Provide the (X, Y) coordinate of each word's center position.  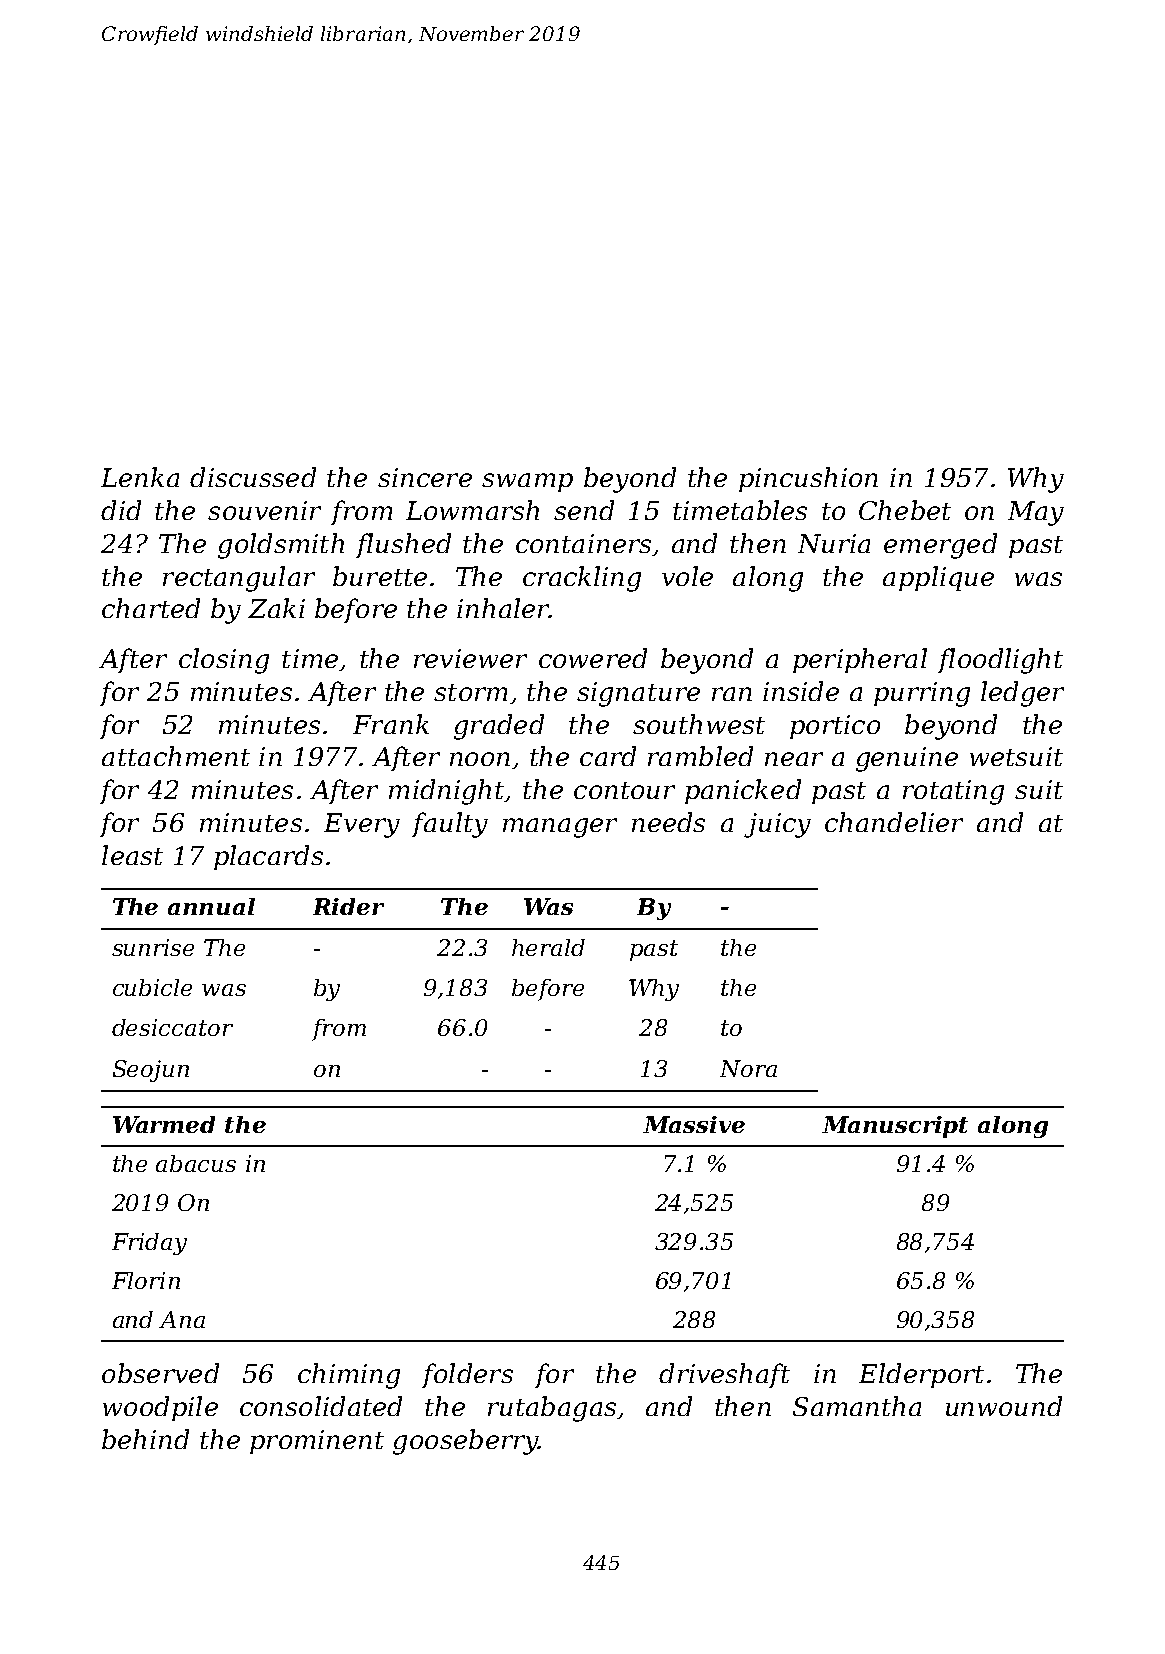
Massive (694, 1124)
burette (380, 576)
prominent (317, 1442)
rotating (953, 792)
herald (548, 947)
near (794, 759)
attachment (176, 756)
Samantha (857, 1406)
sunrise (153, 947)
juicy (777, 825)
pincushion (808, 479)
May (1036, 513)
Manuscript (895, 1127)
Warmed (164, 1124)
